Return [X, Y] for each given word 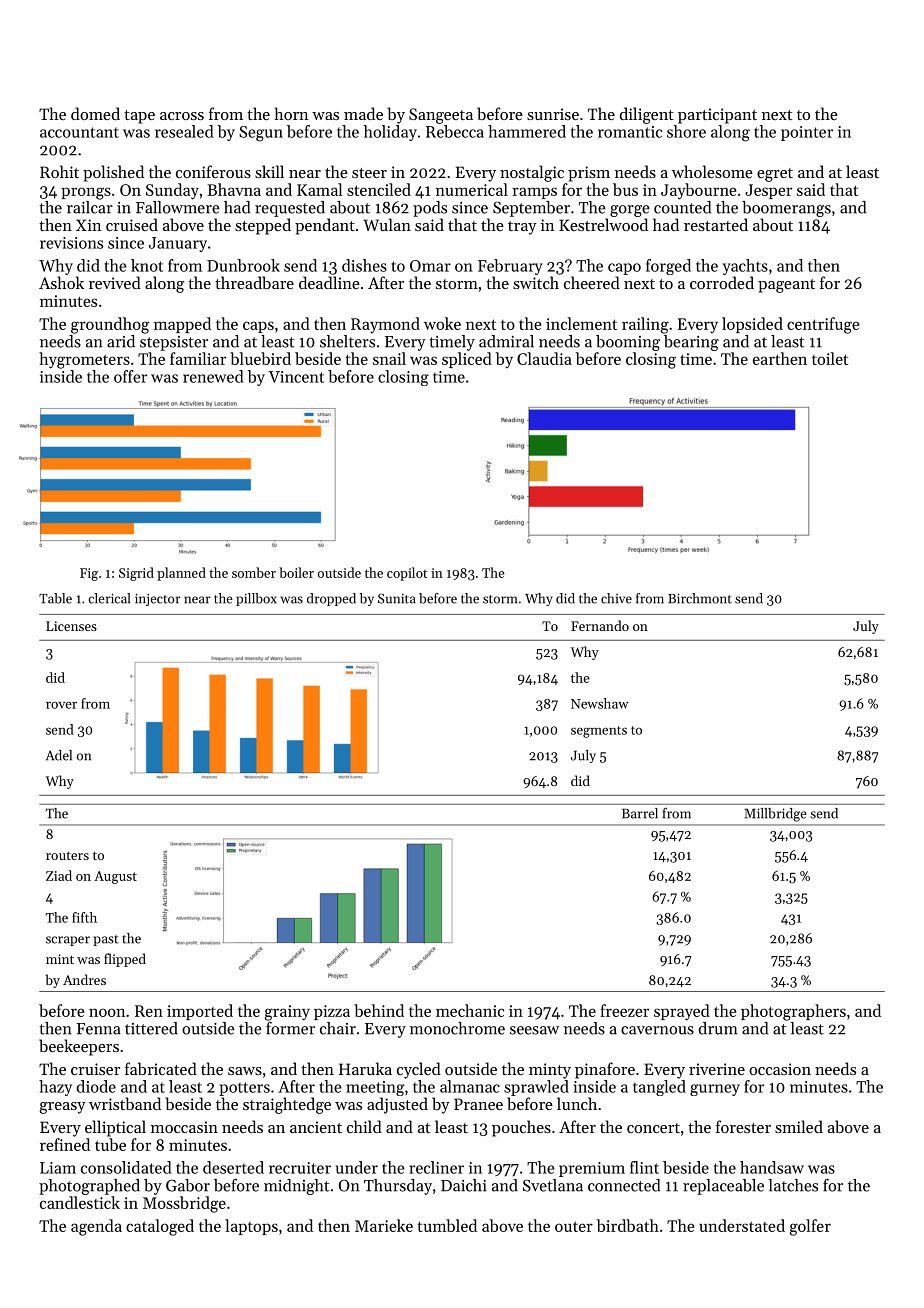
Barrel [640, 813]
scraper [68, 941]
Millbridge [776, 815]
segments [599, 732]
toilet [830, 358]
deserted [233, 1167]
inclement [581, 323]
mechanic [470, 1010]
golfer [810, 1227]
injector [158, 599]
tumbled [447, 1225]
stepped [263, 226]
